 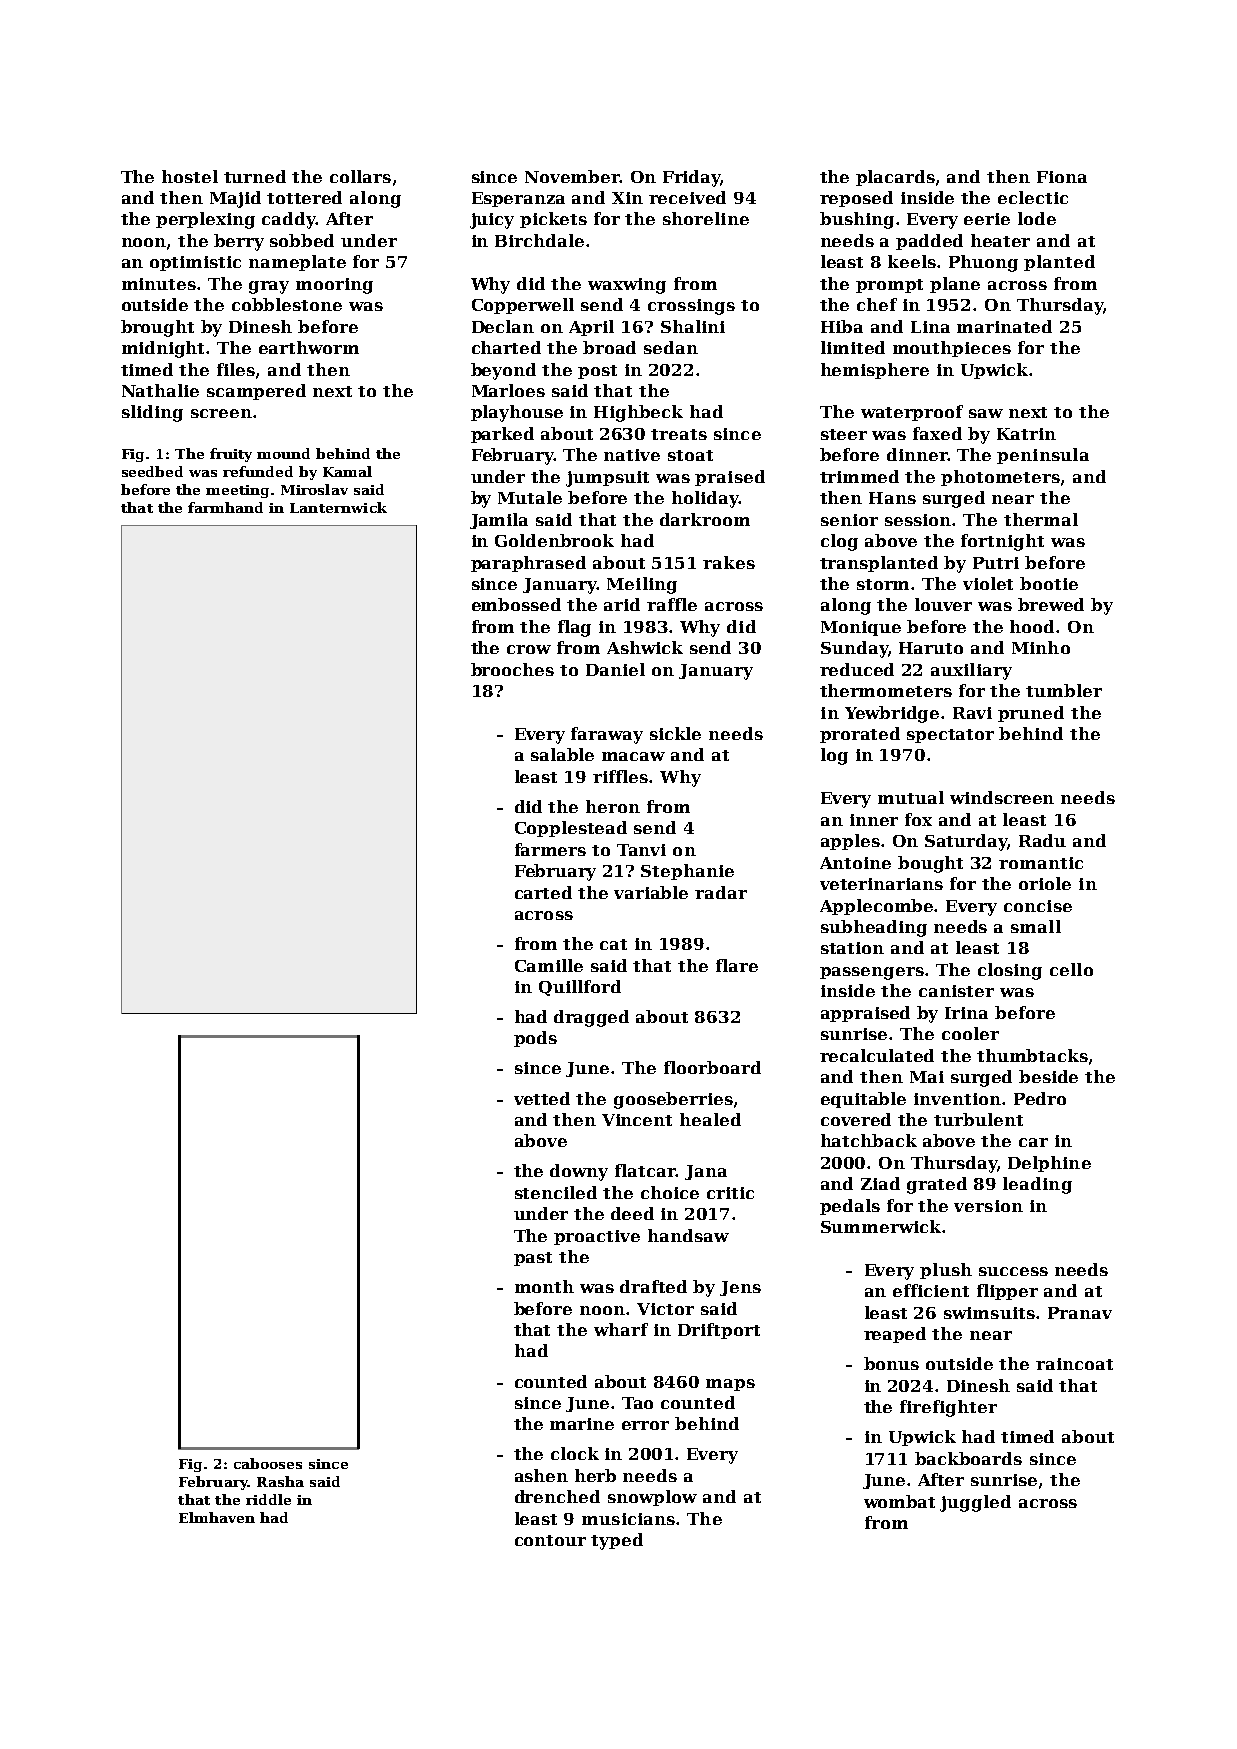 What do you see at coordinates (554, 540) in the document?
I see `Goldenbrook` at bounding box center [554, 540].
